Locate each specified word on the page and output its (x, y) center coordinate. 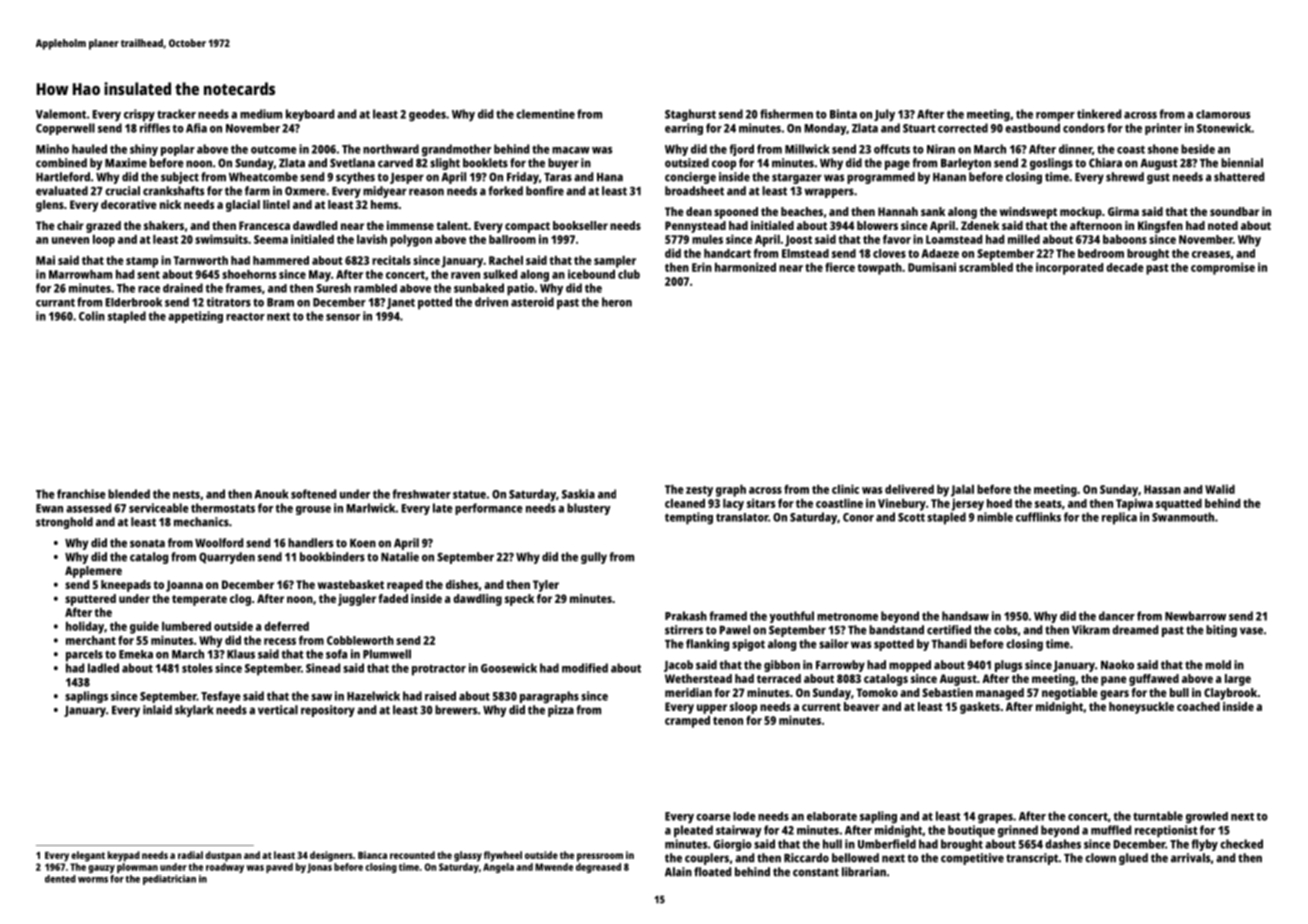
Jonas (319, 868)
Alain (678, 872)
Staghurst (690, 115)
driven (491, 302)
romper (1055, 117)
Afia (196, 128)
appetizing (195, 317)
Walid (1220, 489)
